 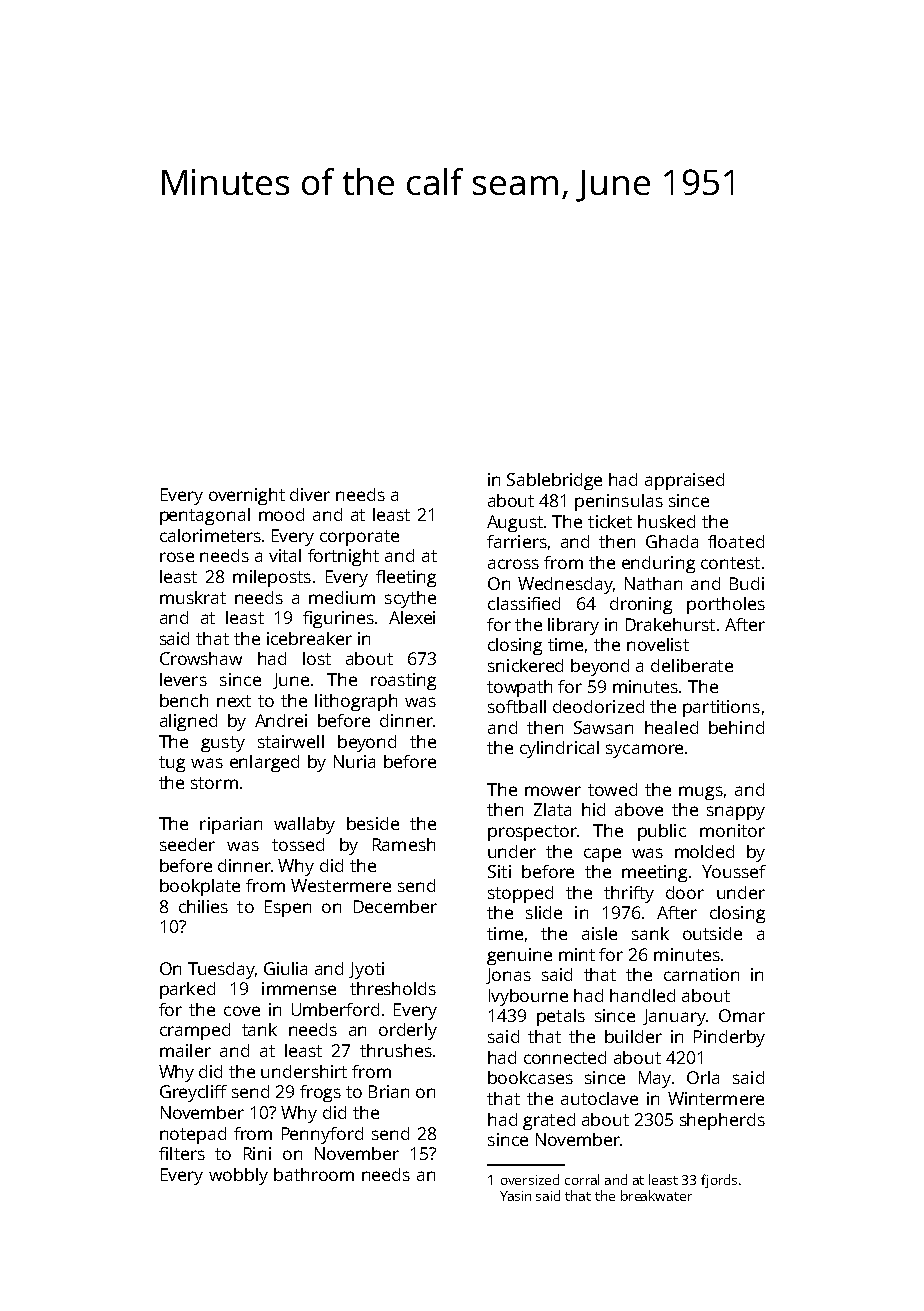 What do you see at coordinates (259, 1029) in the page?
I see `tank` at bounding box center [259, 1029].
